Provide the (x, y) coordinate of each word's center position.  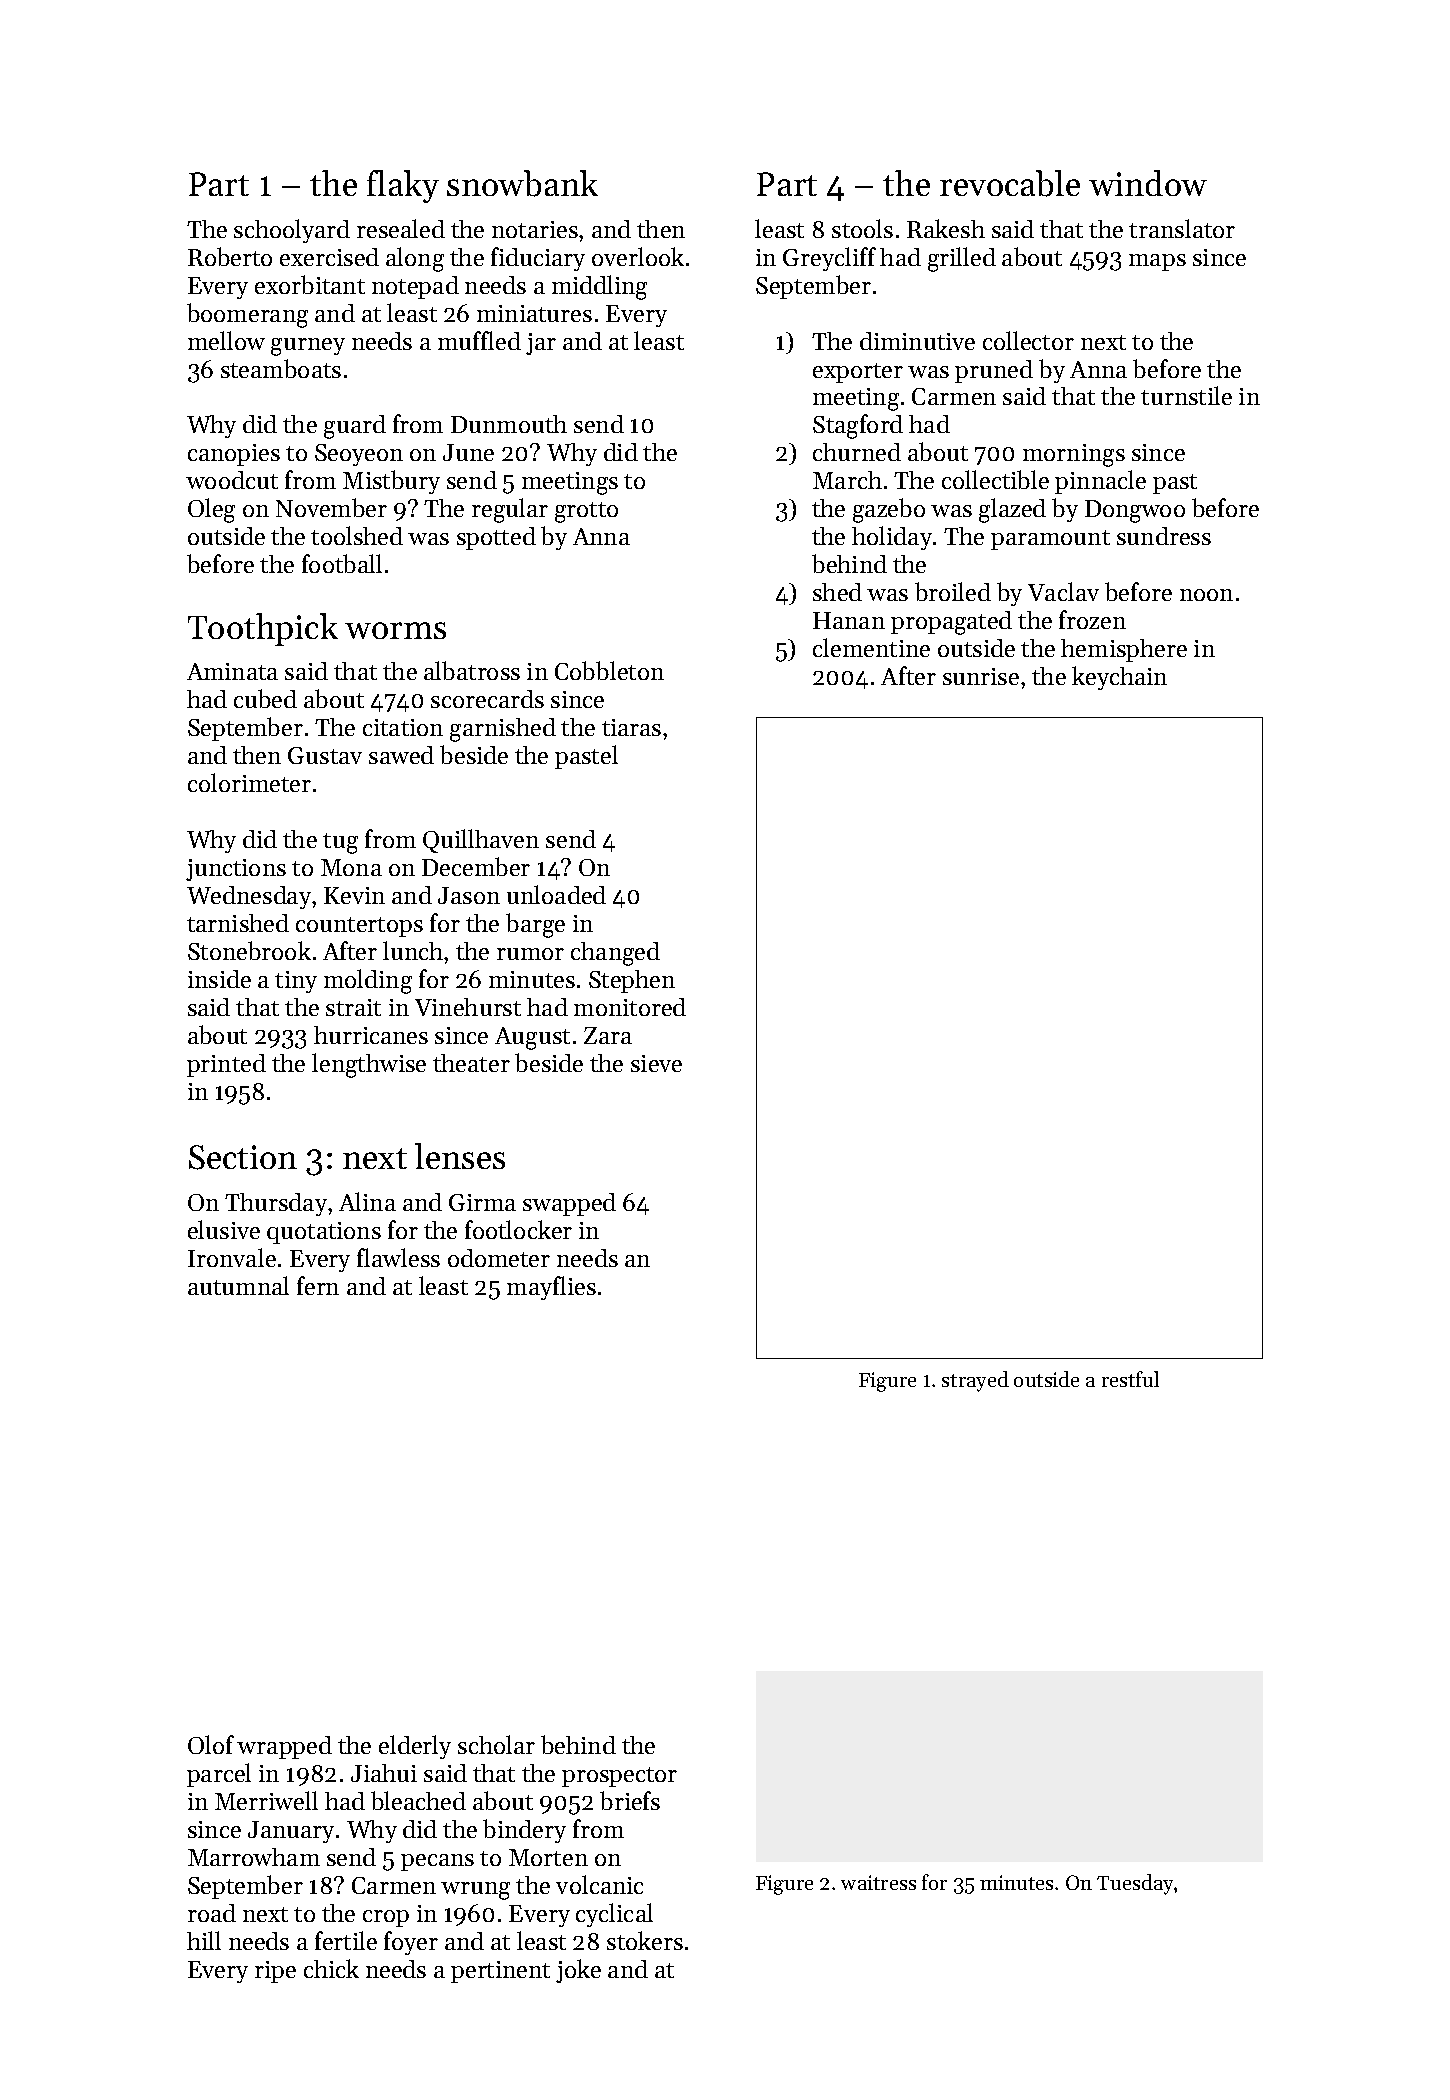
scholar (496, 1744)
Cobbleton (609, 670)
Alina (367, 1201)
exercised (329, 257)
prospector (619, 1777)
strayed (975, 1381)
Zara (608, 1035)
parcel (219, 1775)
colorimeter (249, 782)
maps (1157, 262)
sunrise (981, 676)
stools (862, 228)
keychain (1119, 678)
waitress (878, 1882)
